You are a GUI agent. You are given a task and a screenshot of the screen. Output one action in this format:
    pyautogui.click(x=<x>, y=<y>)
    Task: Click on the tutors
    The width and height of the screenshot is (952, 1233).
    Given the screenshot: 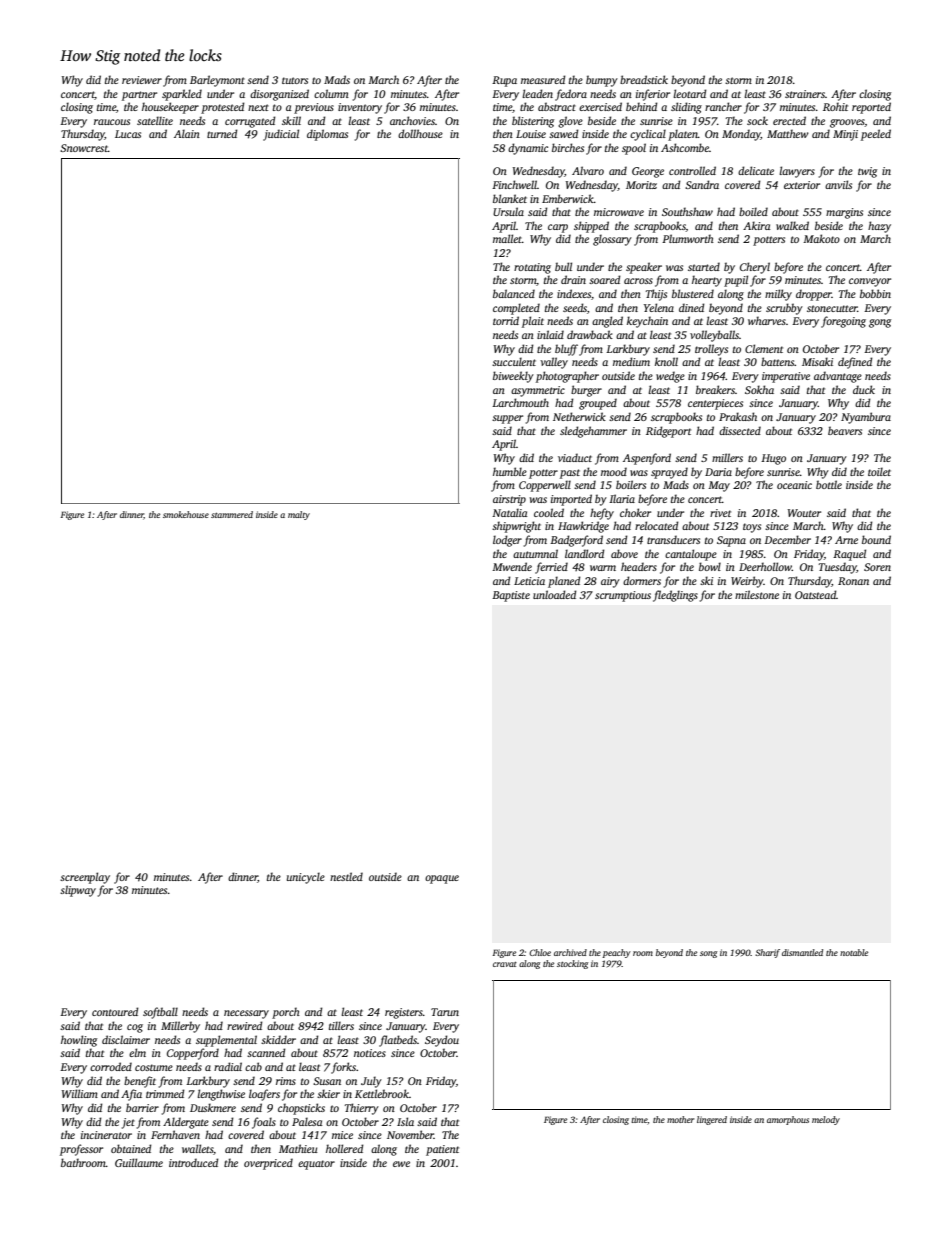 What is the action you would take?
    pyautogui.click(x=295, y=80)
